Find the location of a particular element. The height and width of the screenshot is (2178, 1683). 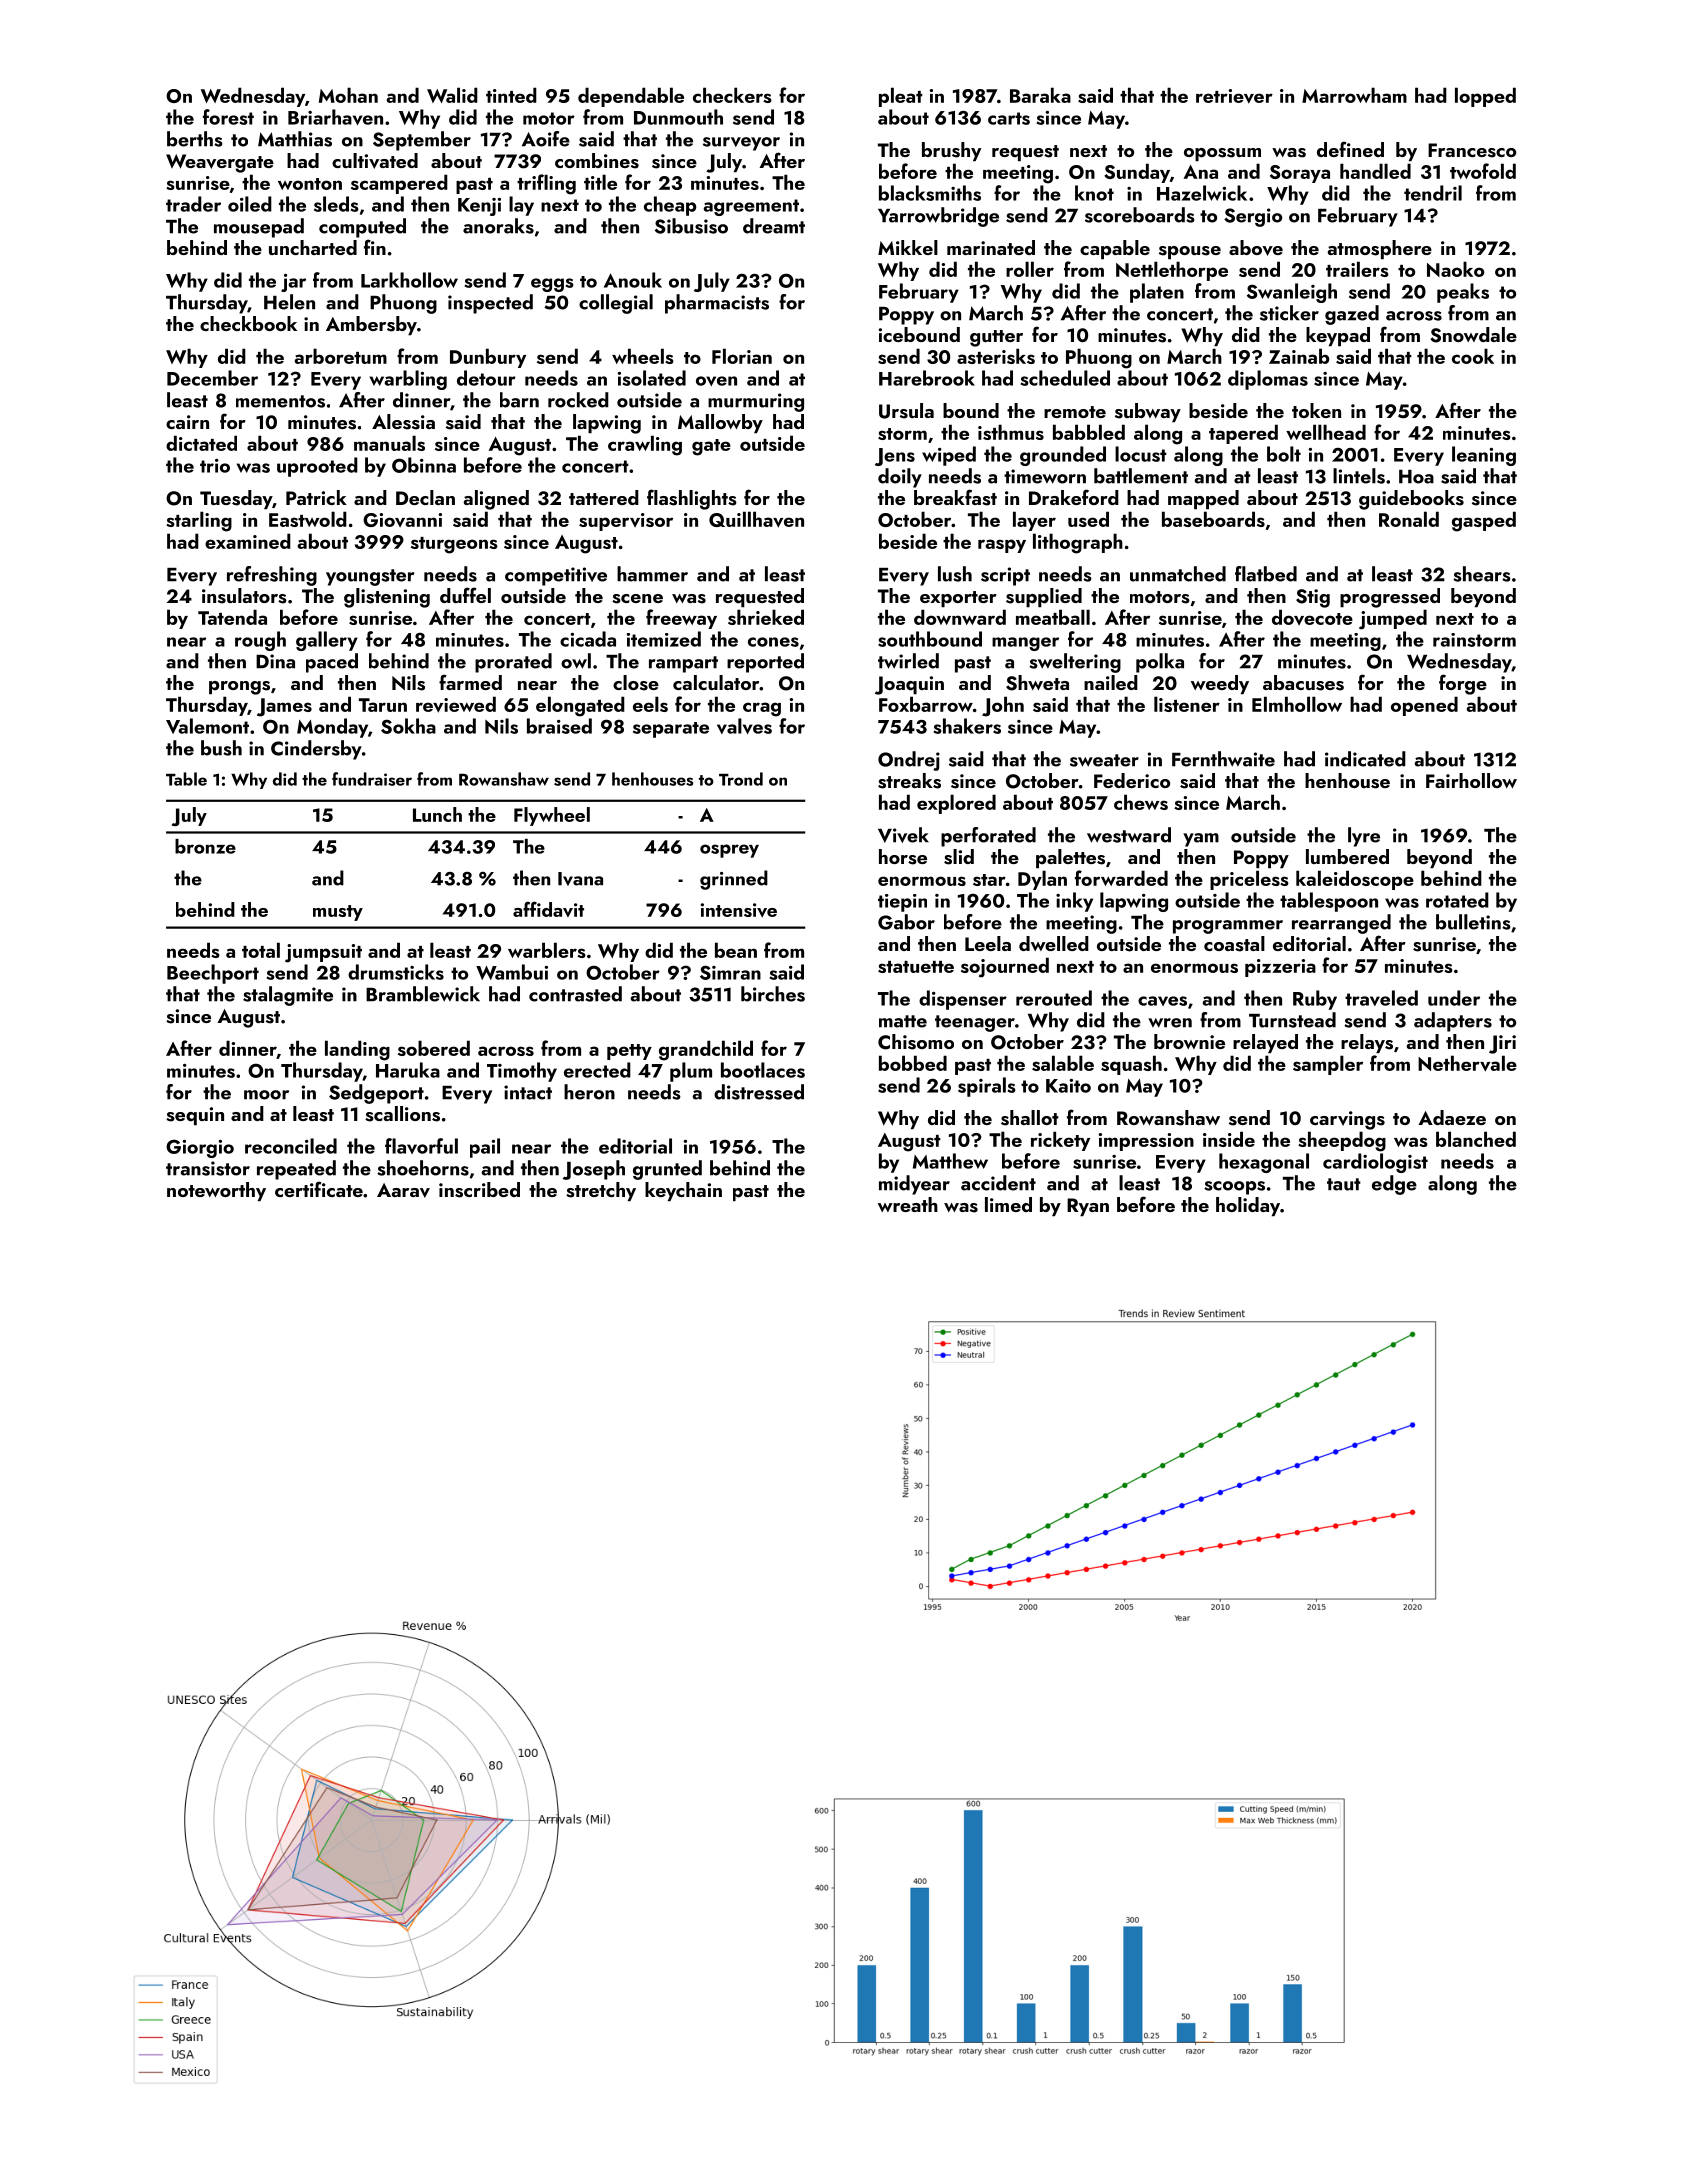

lumbered is located at coordinates (1347, 856).
